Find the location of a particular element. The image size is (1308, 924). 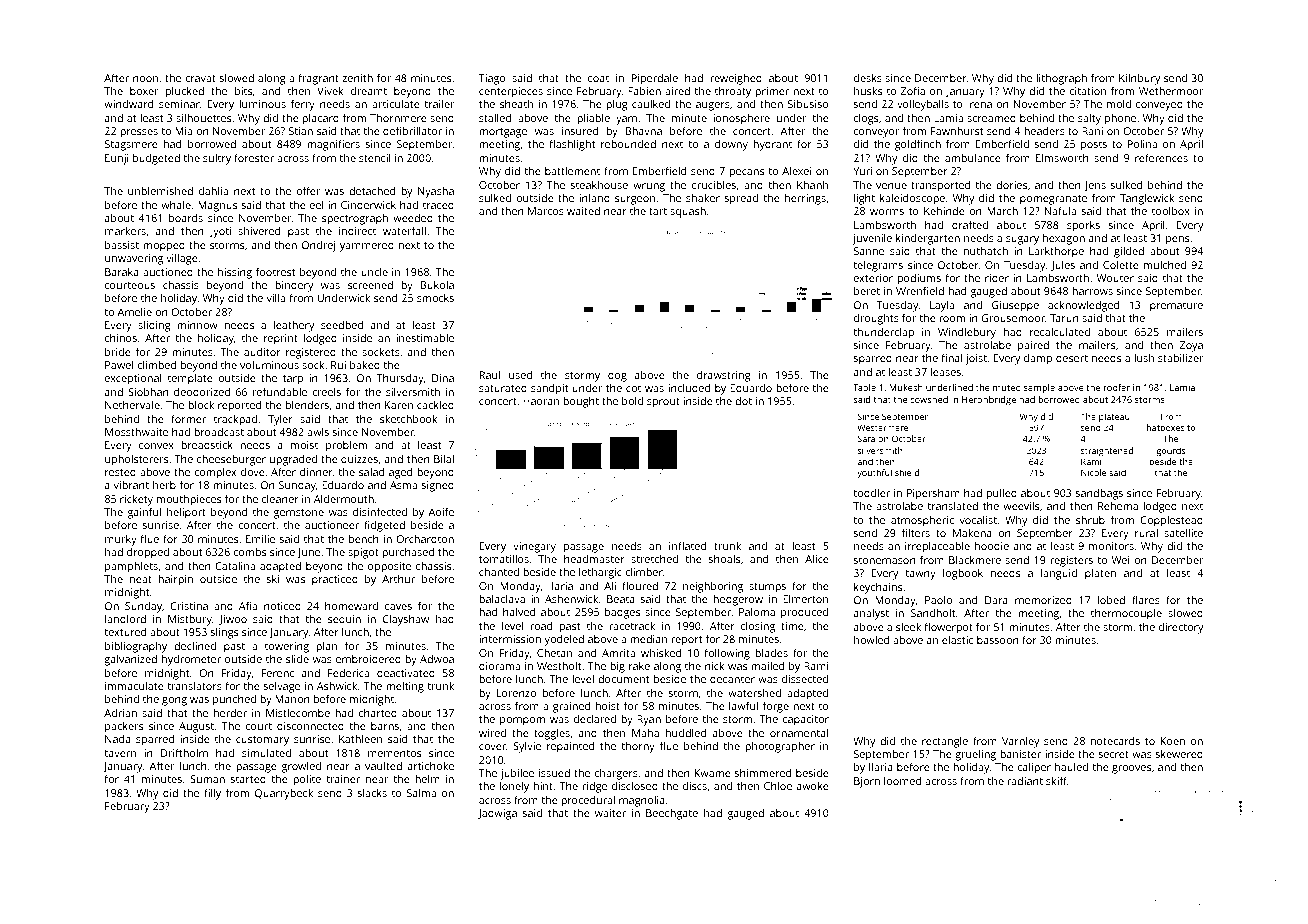

minnow is located at coordinates (197, 325).
